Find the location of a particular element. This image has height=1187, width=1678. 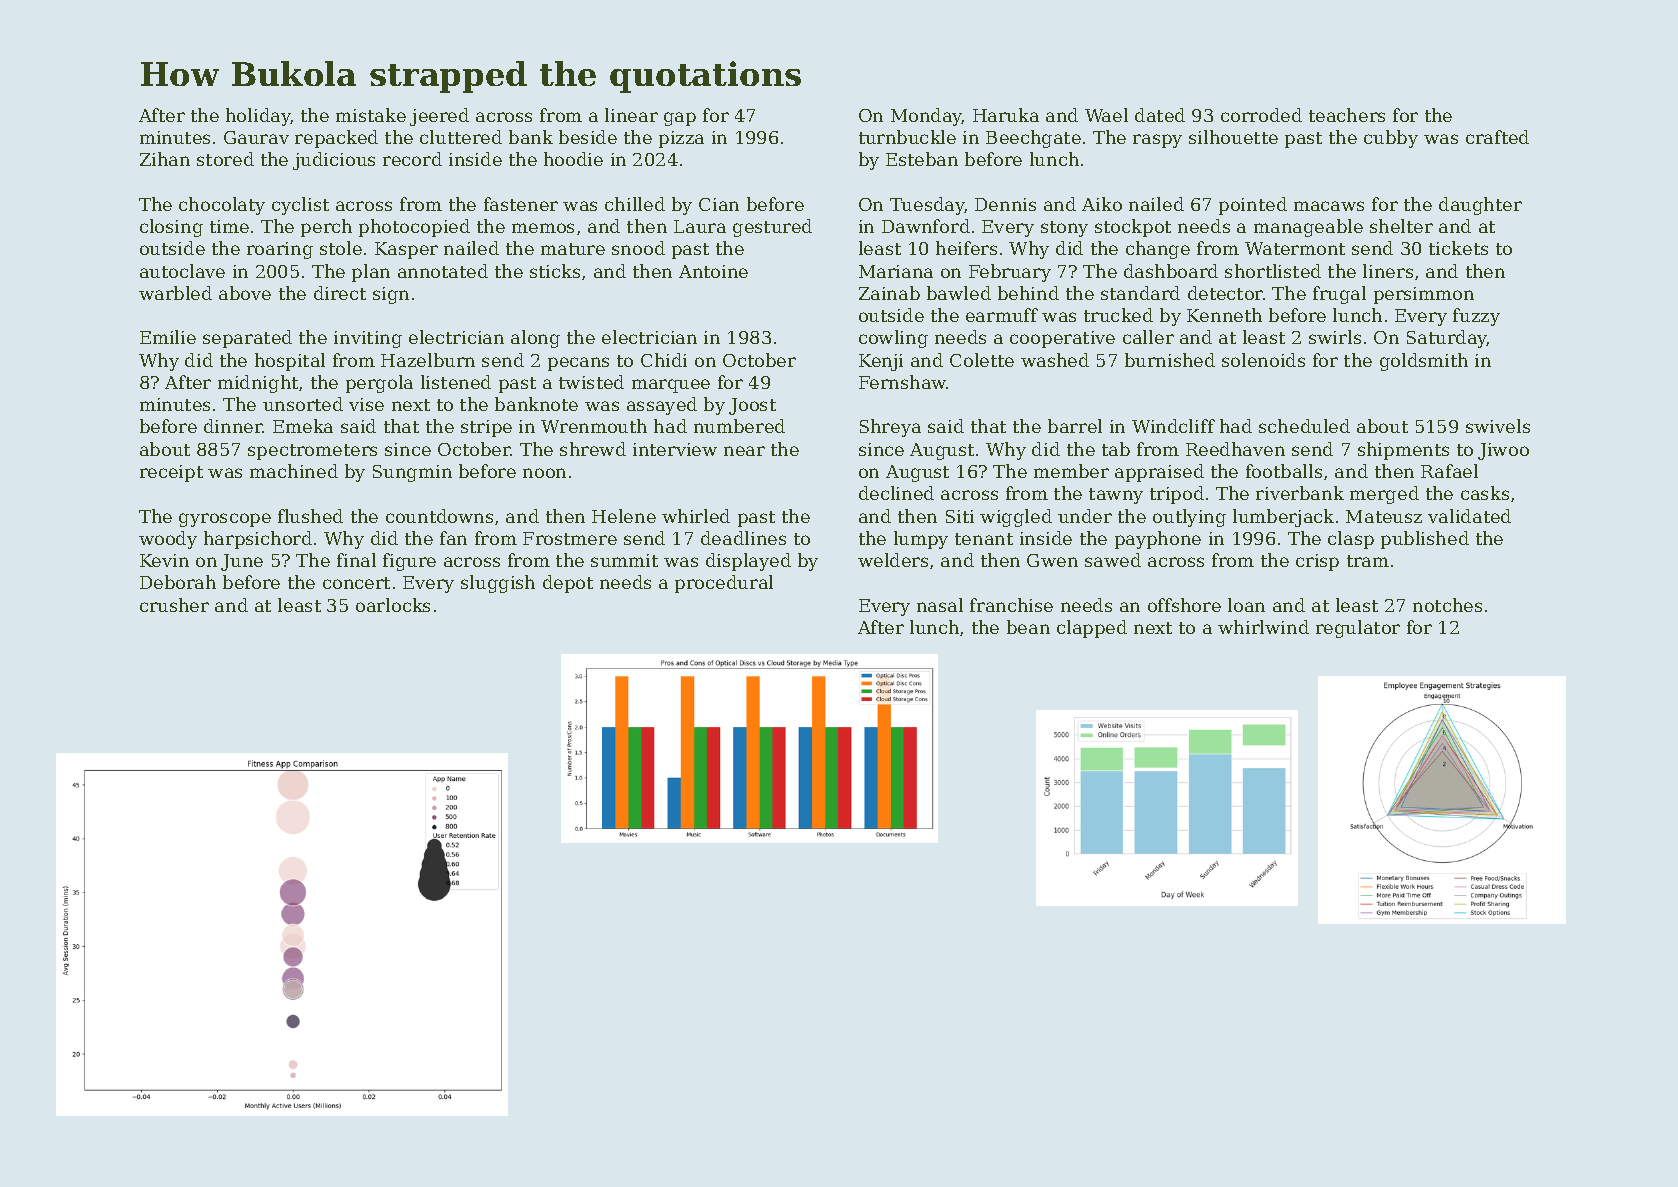

gap is located at coordinates (680, 119).
